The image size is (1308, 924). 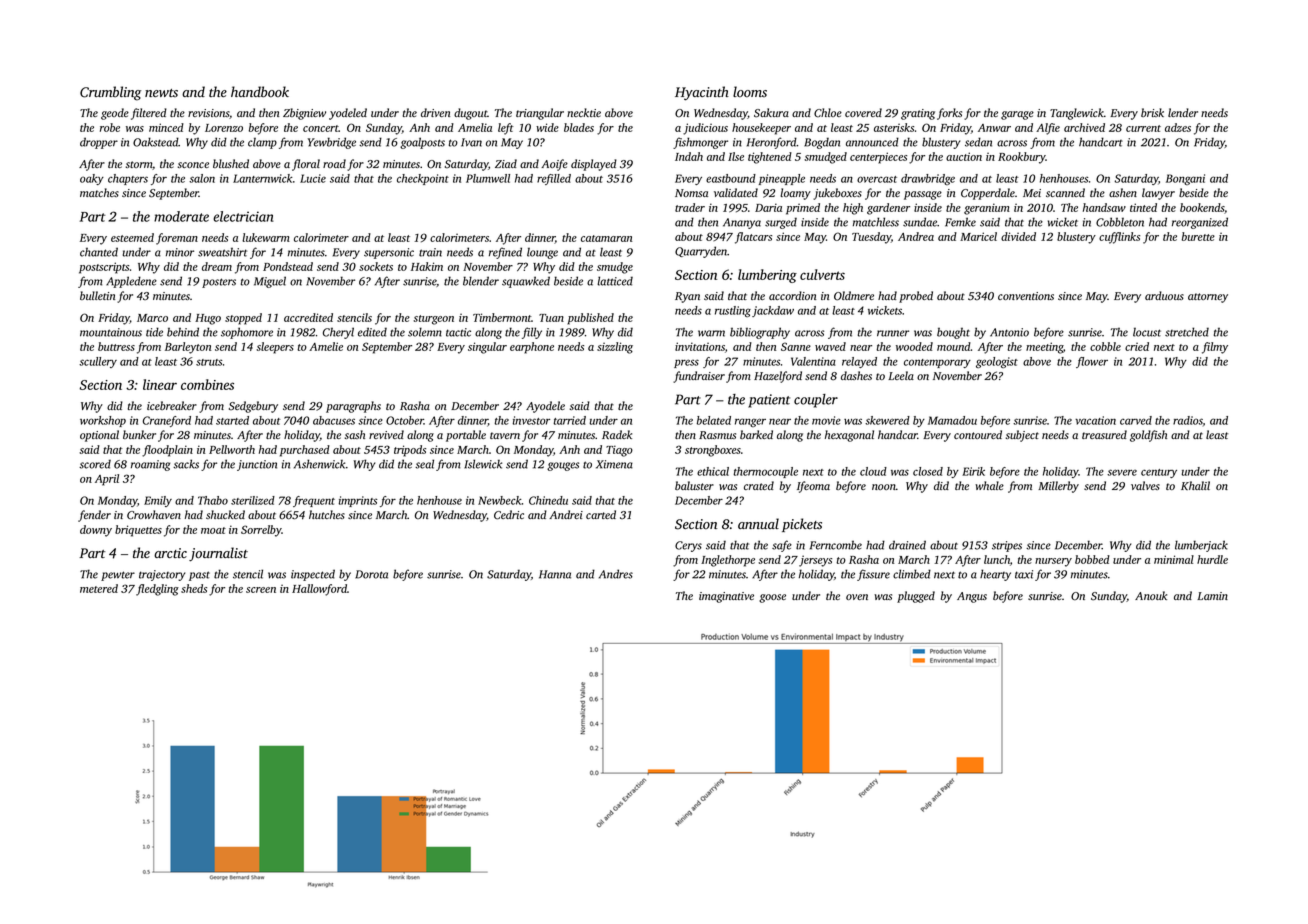 What do you see at coordinates (1158, 194) in the page?
I see `lawyer` at bounding box center [1158, 194].
